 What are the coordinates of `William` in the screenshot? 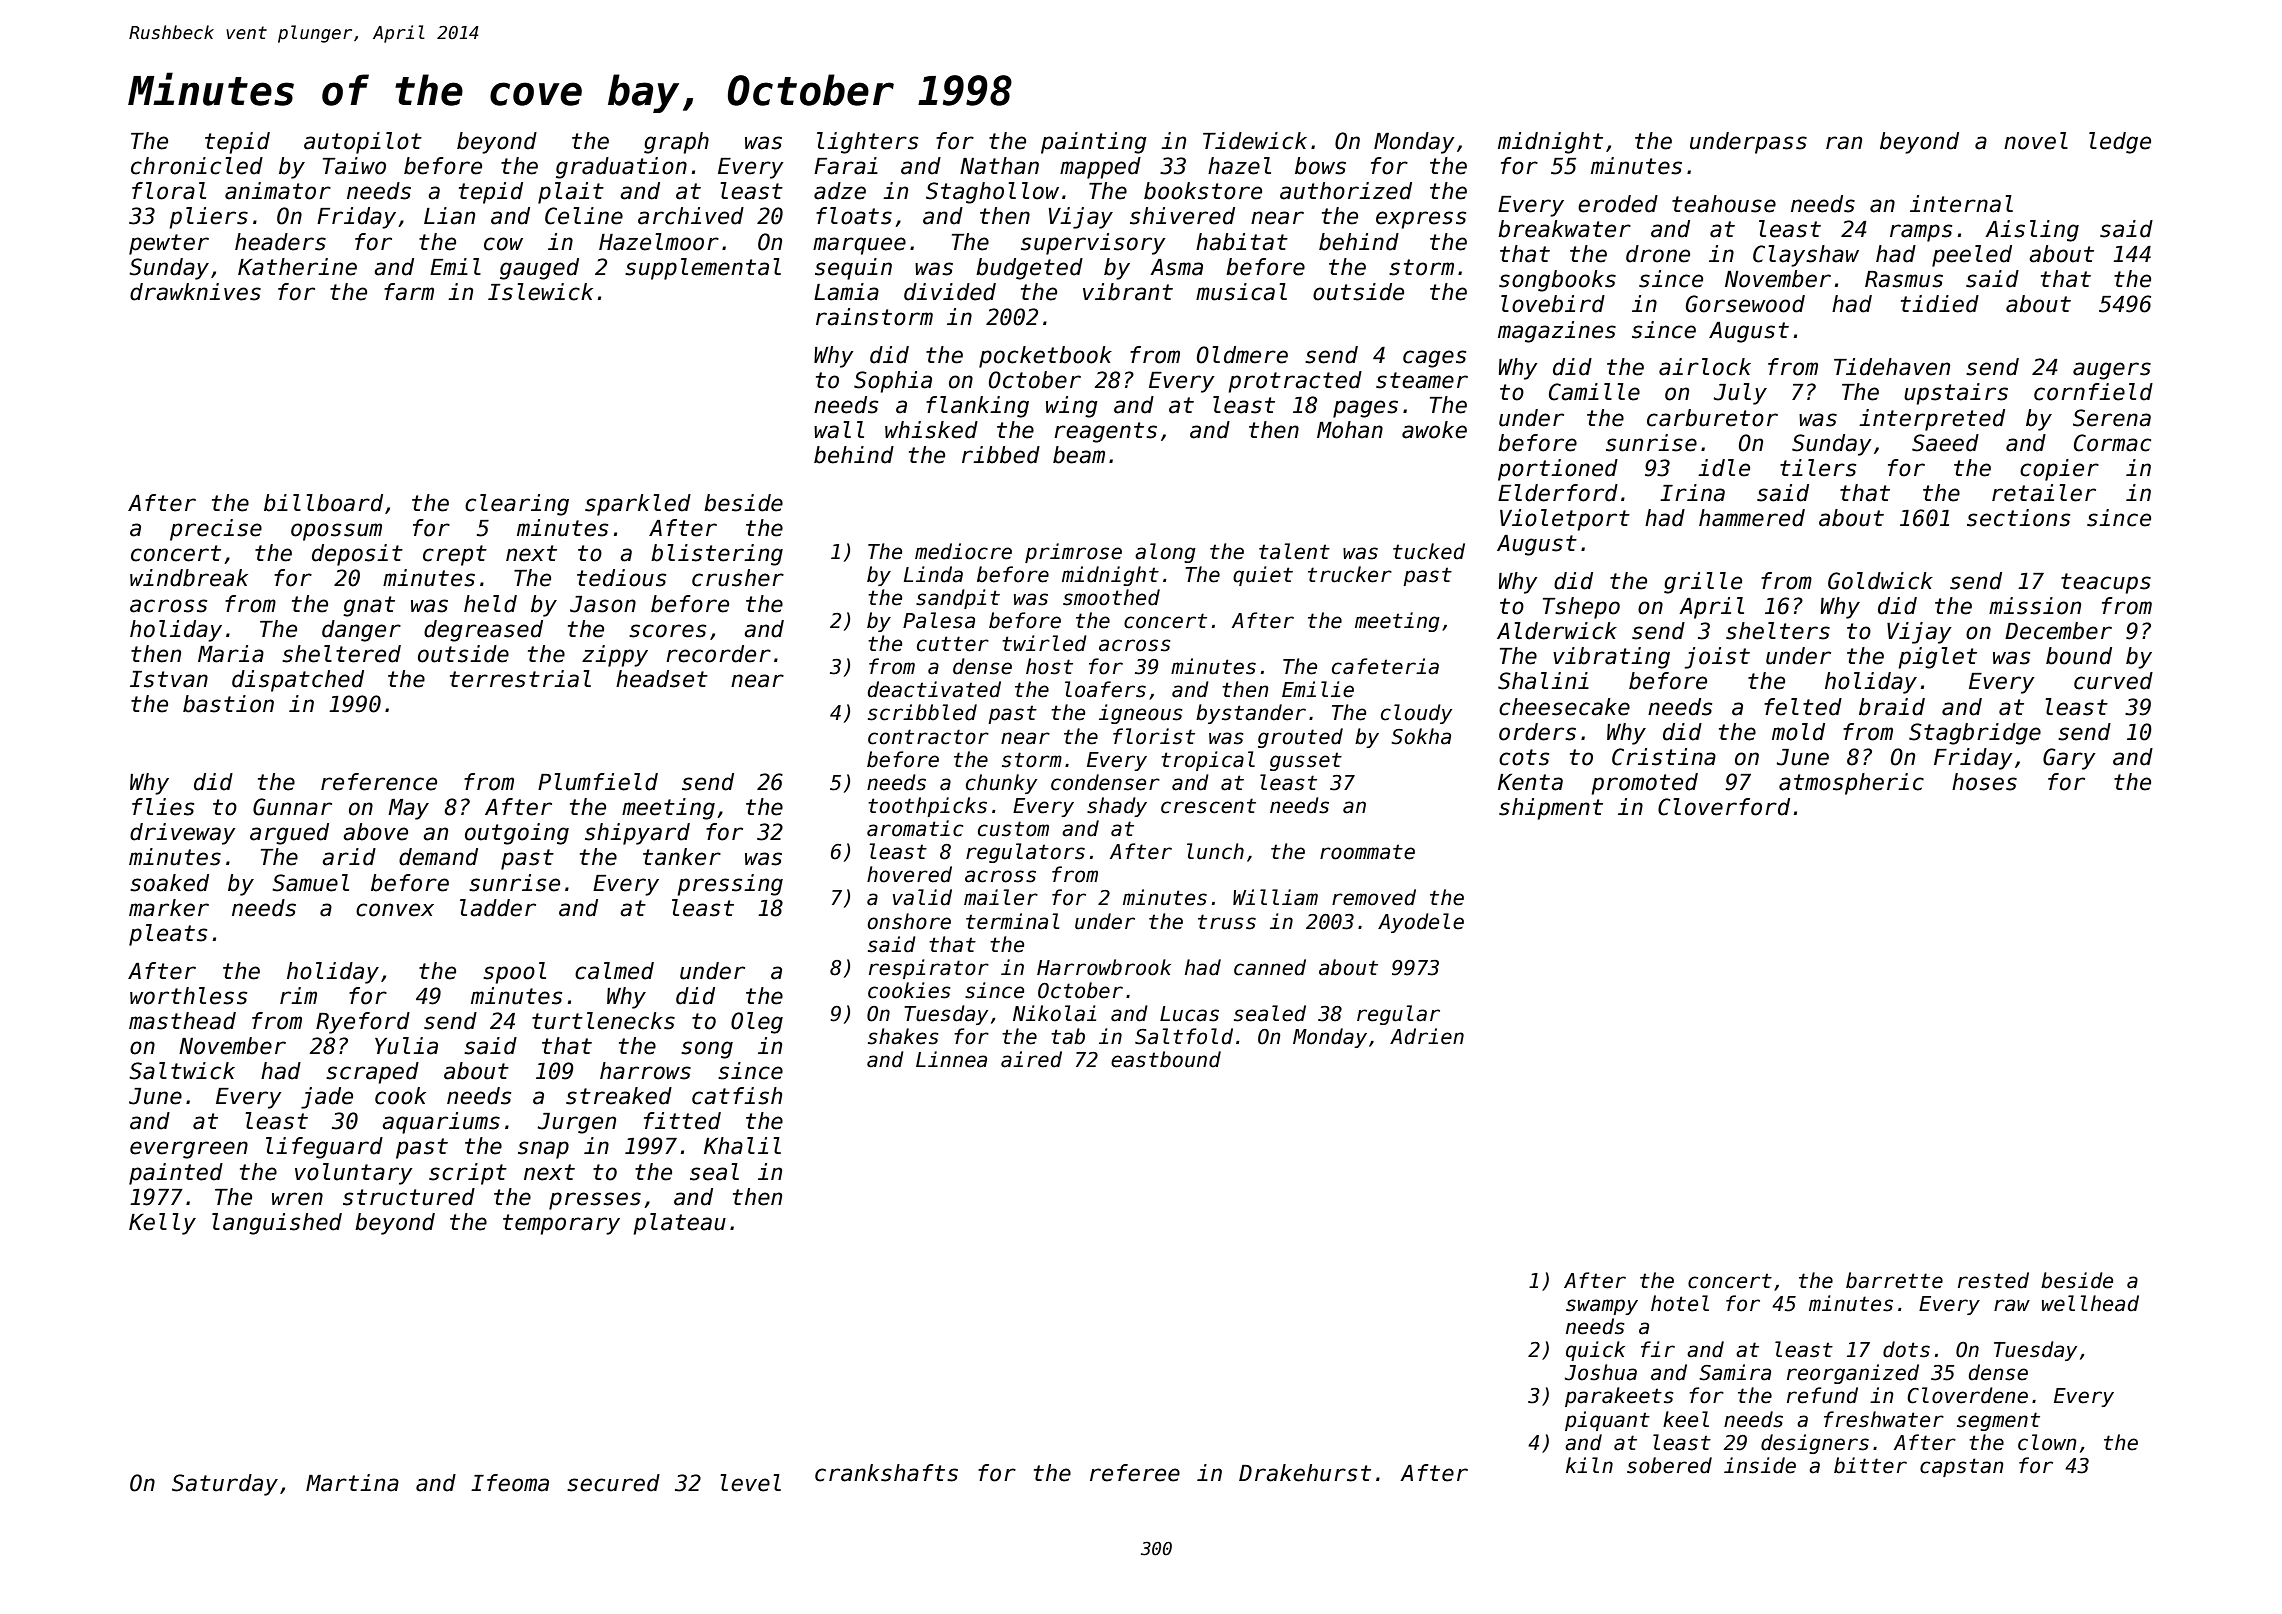 It's located at (1275, 897).
